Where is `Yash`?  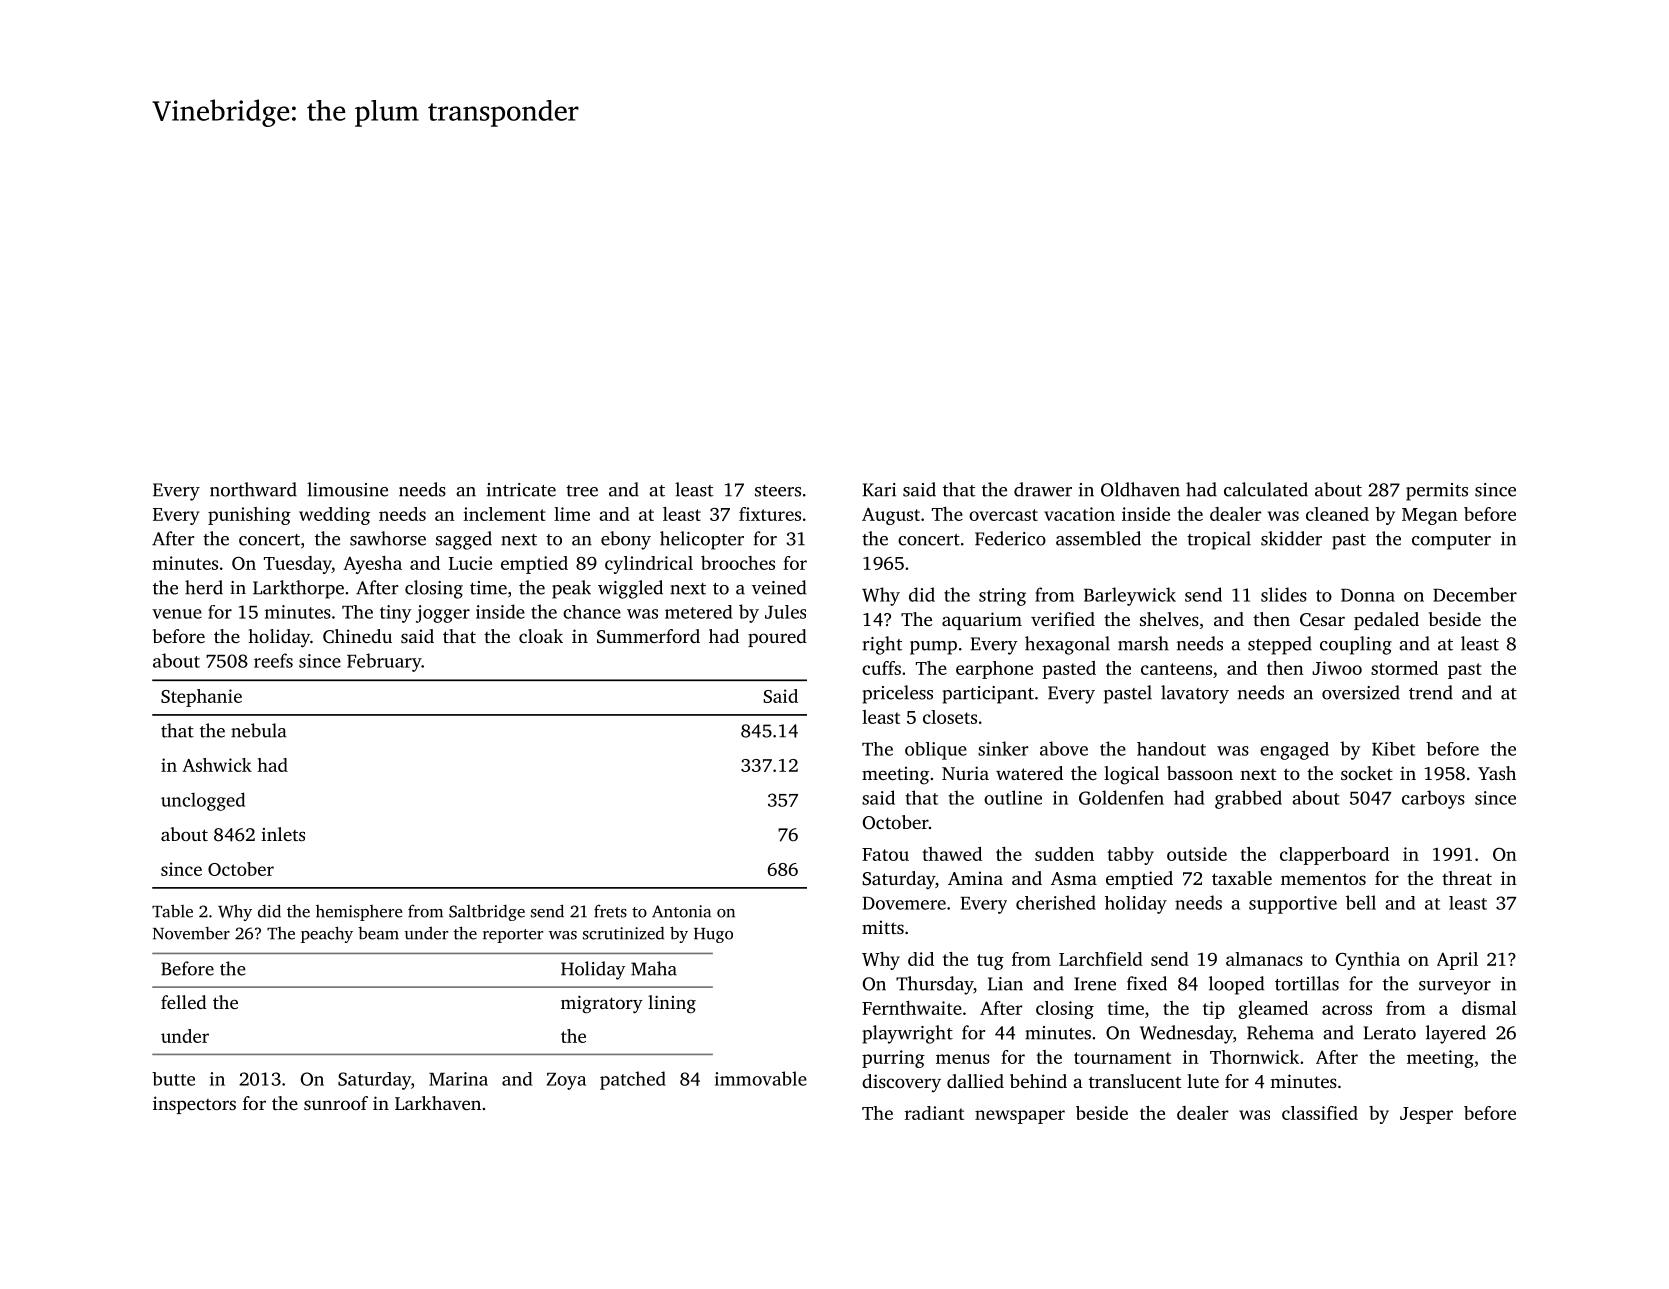
Yash is located at coordinates (1497, 773).
